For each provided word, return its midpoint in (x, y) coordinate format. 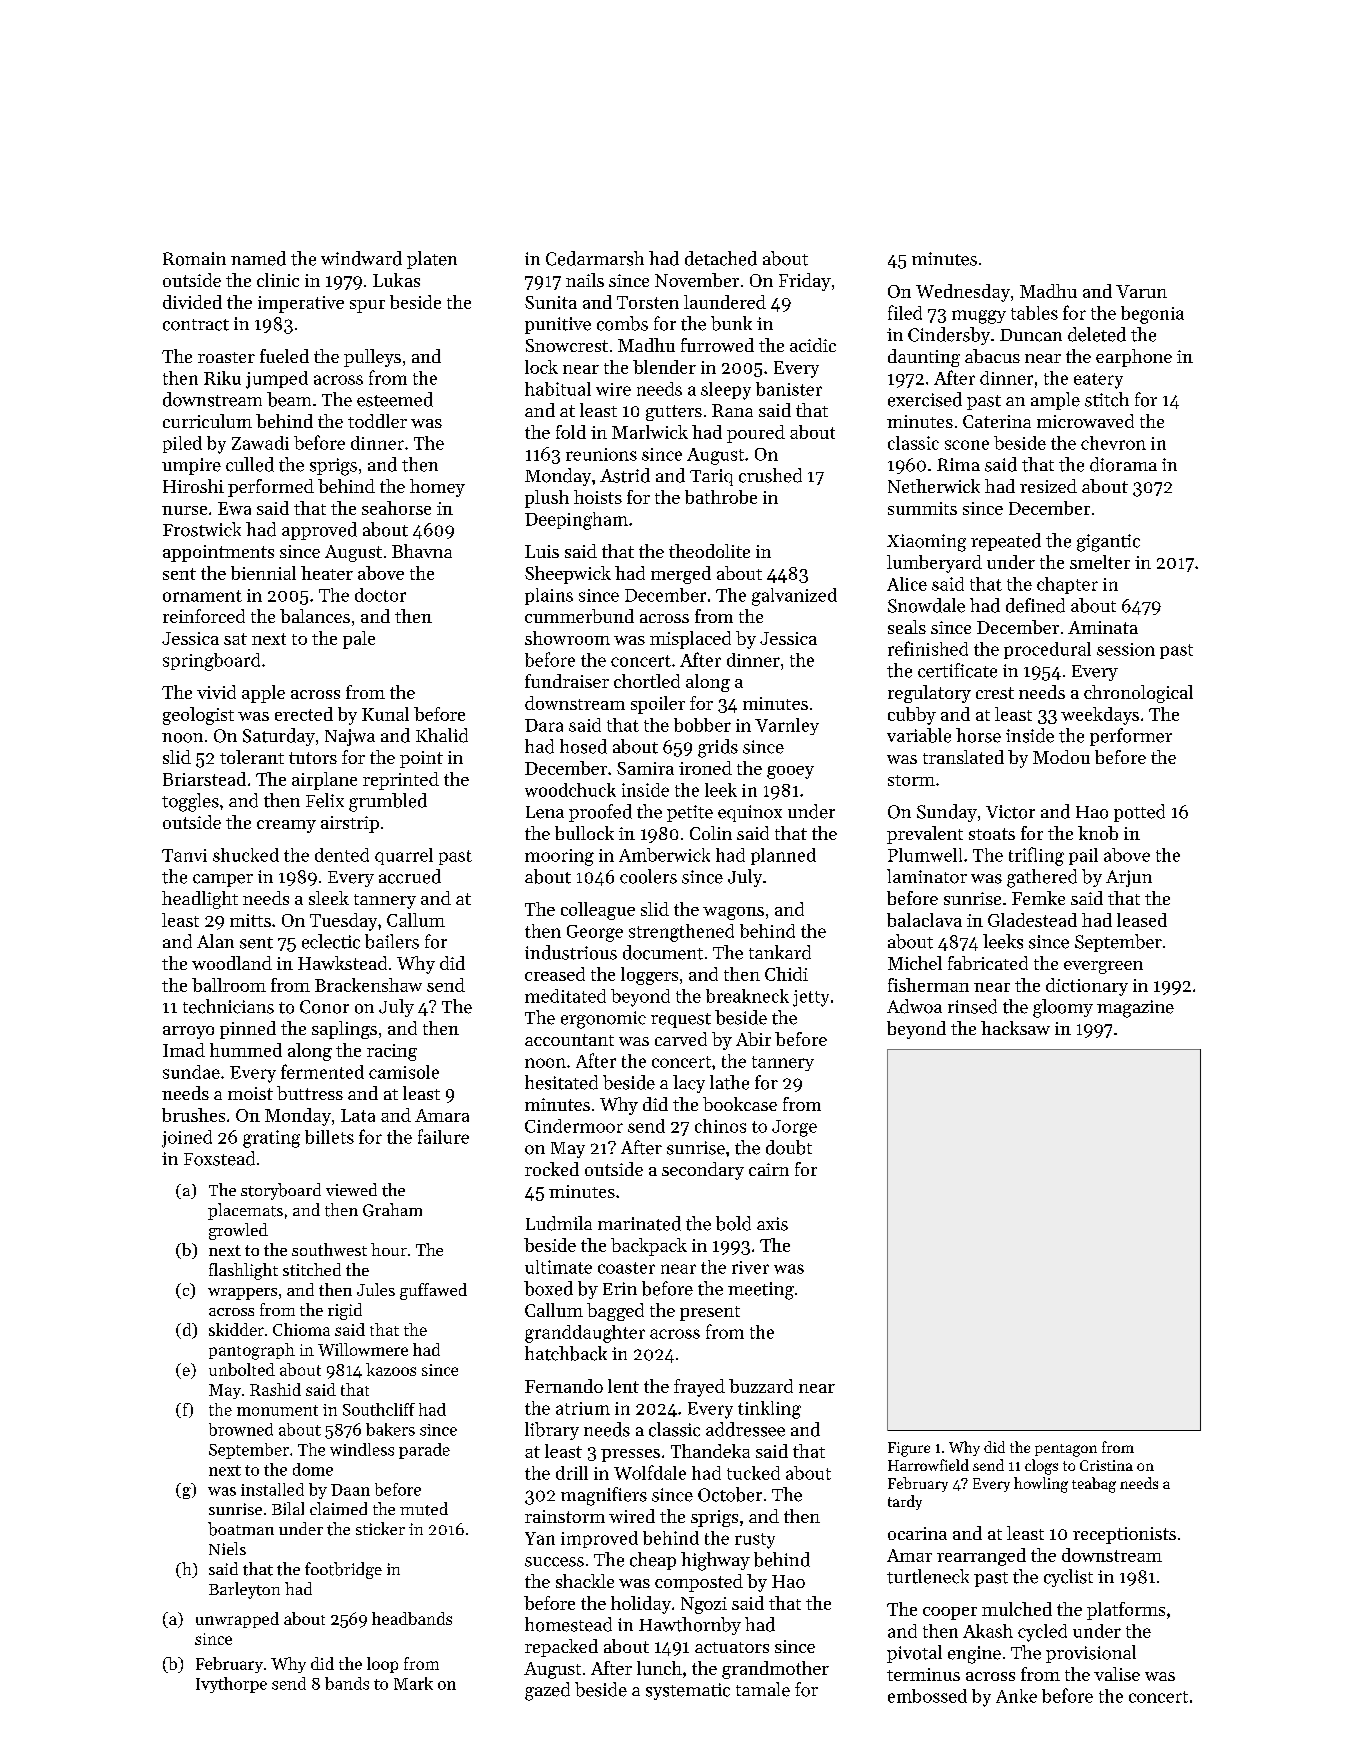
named (258, 258)
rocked (552, 1169)
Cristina (1106, 1465)
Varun (1141, 291)
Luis (542, 551)
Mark (413, 1683)
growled (238, 1231)
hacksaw (1015, 1028)
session (1126, 649)
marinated (639, 1223)
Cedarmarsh (595, 258)
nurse (184, 510)
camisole (404, 1072)
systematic (688, 1691)
